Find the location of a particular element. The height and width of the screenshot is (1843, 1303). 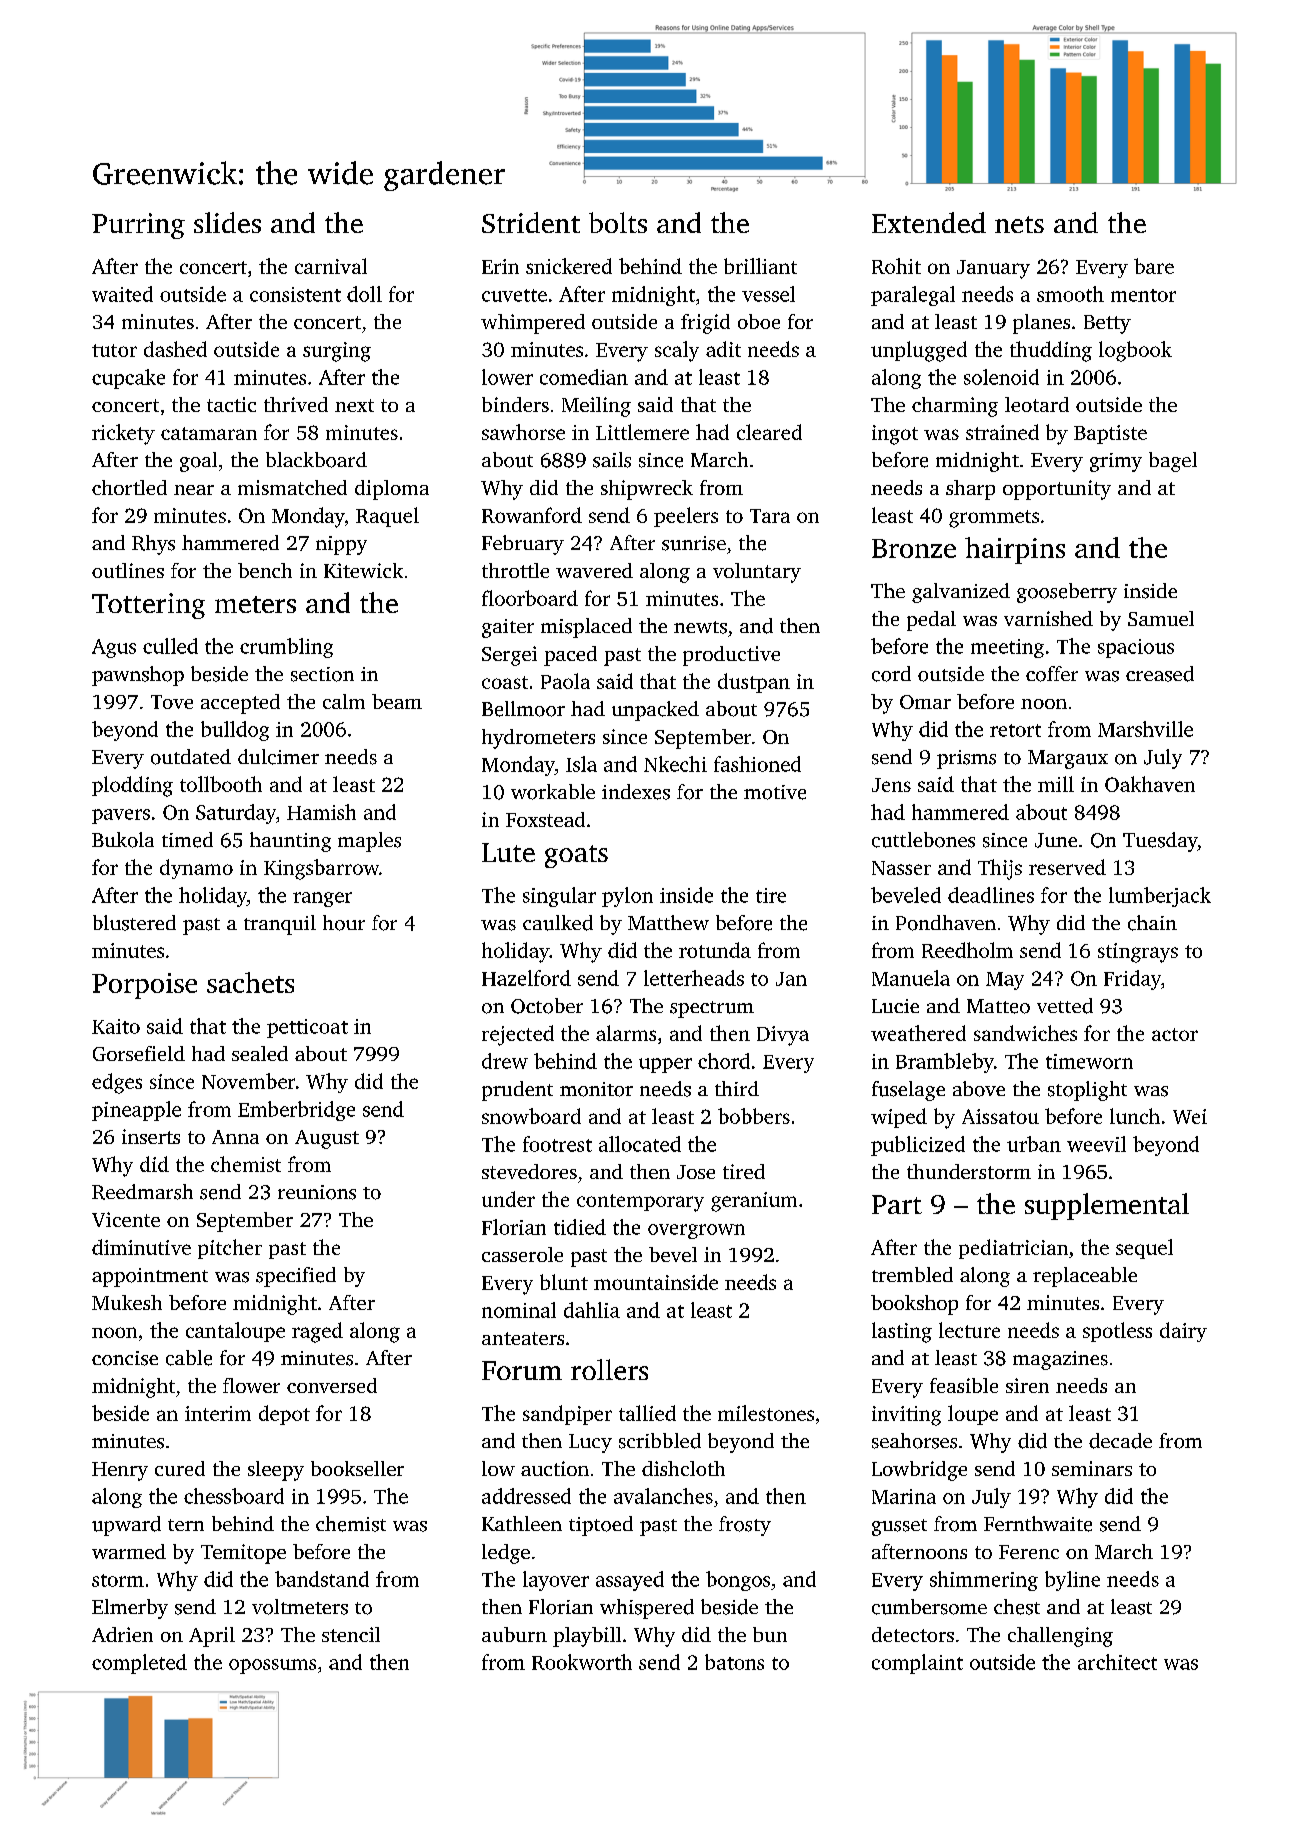

carnival is located at coordinates (331, 266).
